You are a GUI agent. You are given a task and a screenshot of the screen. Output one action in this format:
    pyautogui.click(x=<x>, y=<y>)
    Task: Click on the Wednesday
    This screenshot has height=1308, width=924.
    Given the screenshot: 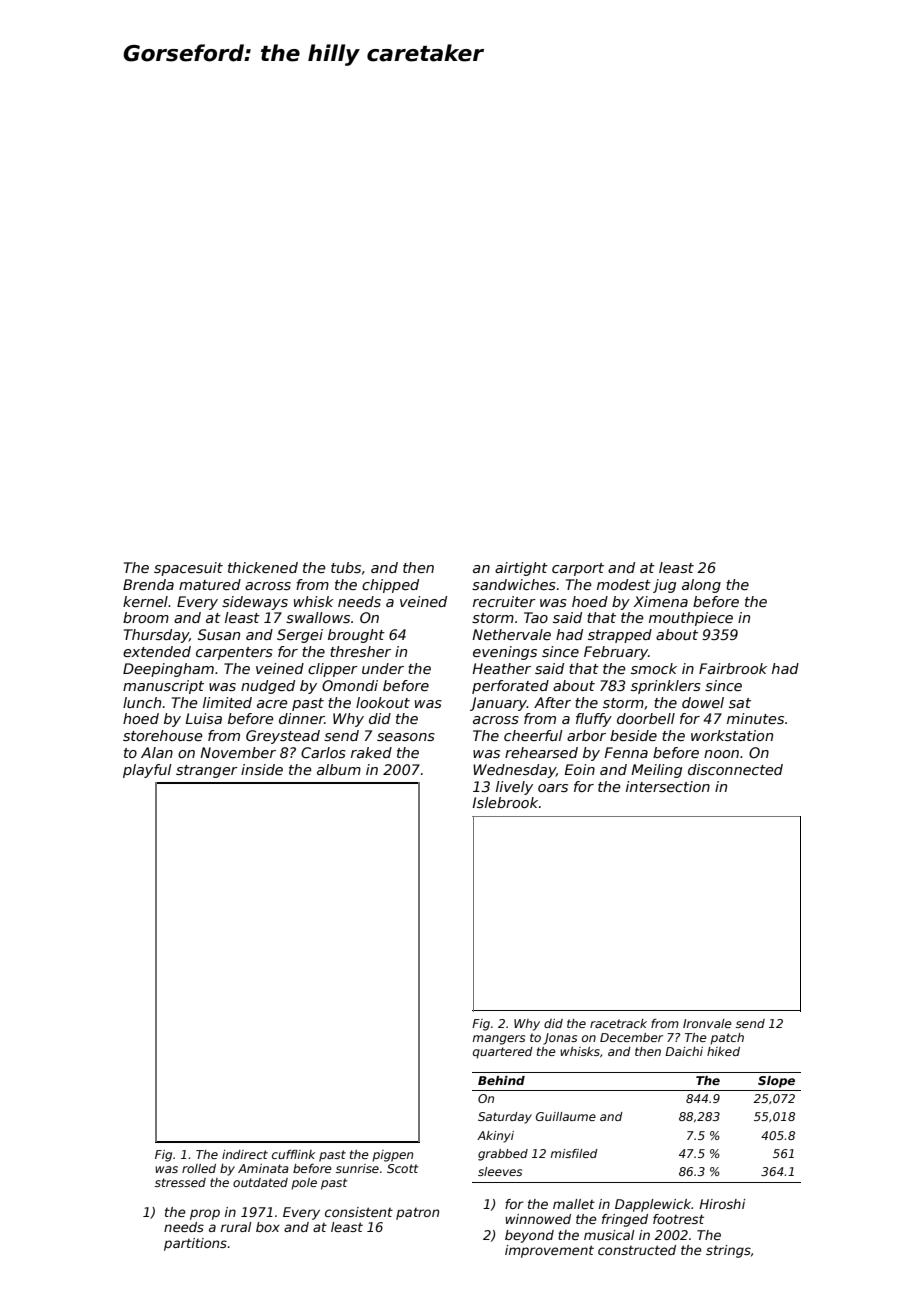 What is the action you would take?
    pyautogui.click(x=514, y=771)
